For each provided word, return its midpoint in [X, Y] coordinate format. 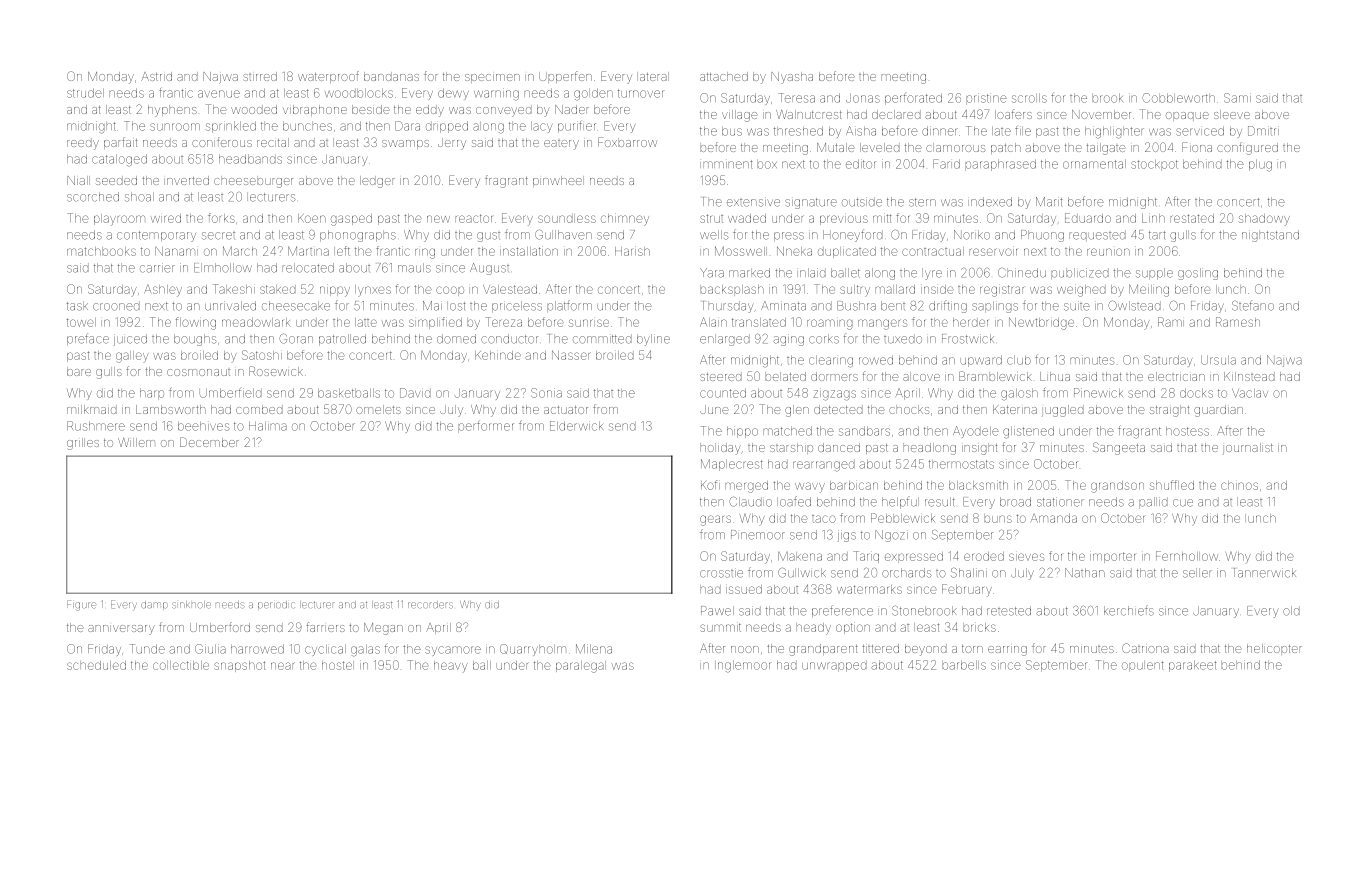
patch [1006, 148]
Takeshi [234, 289]
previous [844, 220]
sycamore [453, 651]
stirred [260, 76]
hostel [338, 665]
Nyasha [792, 78]
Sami [1237, 98]
